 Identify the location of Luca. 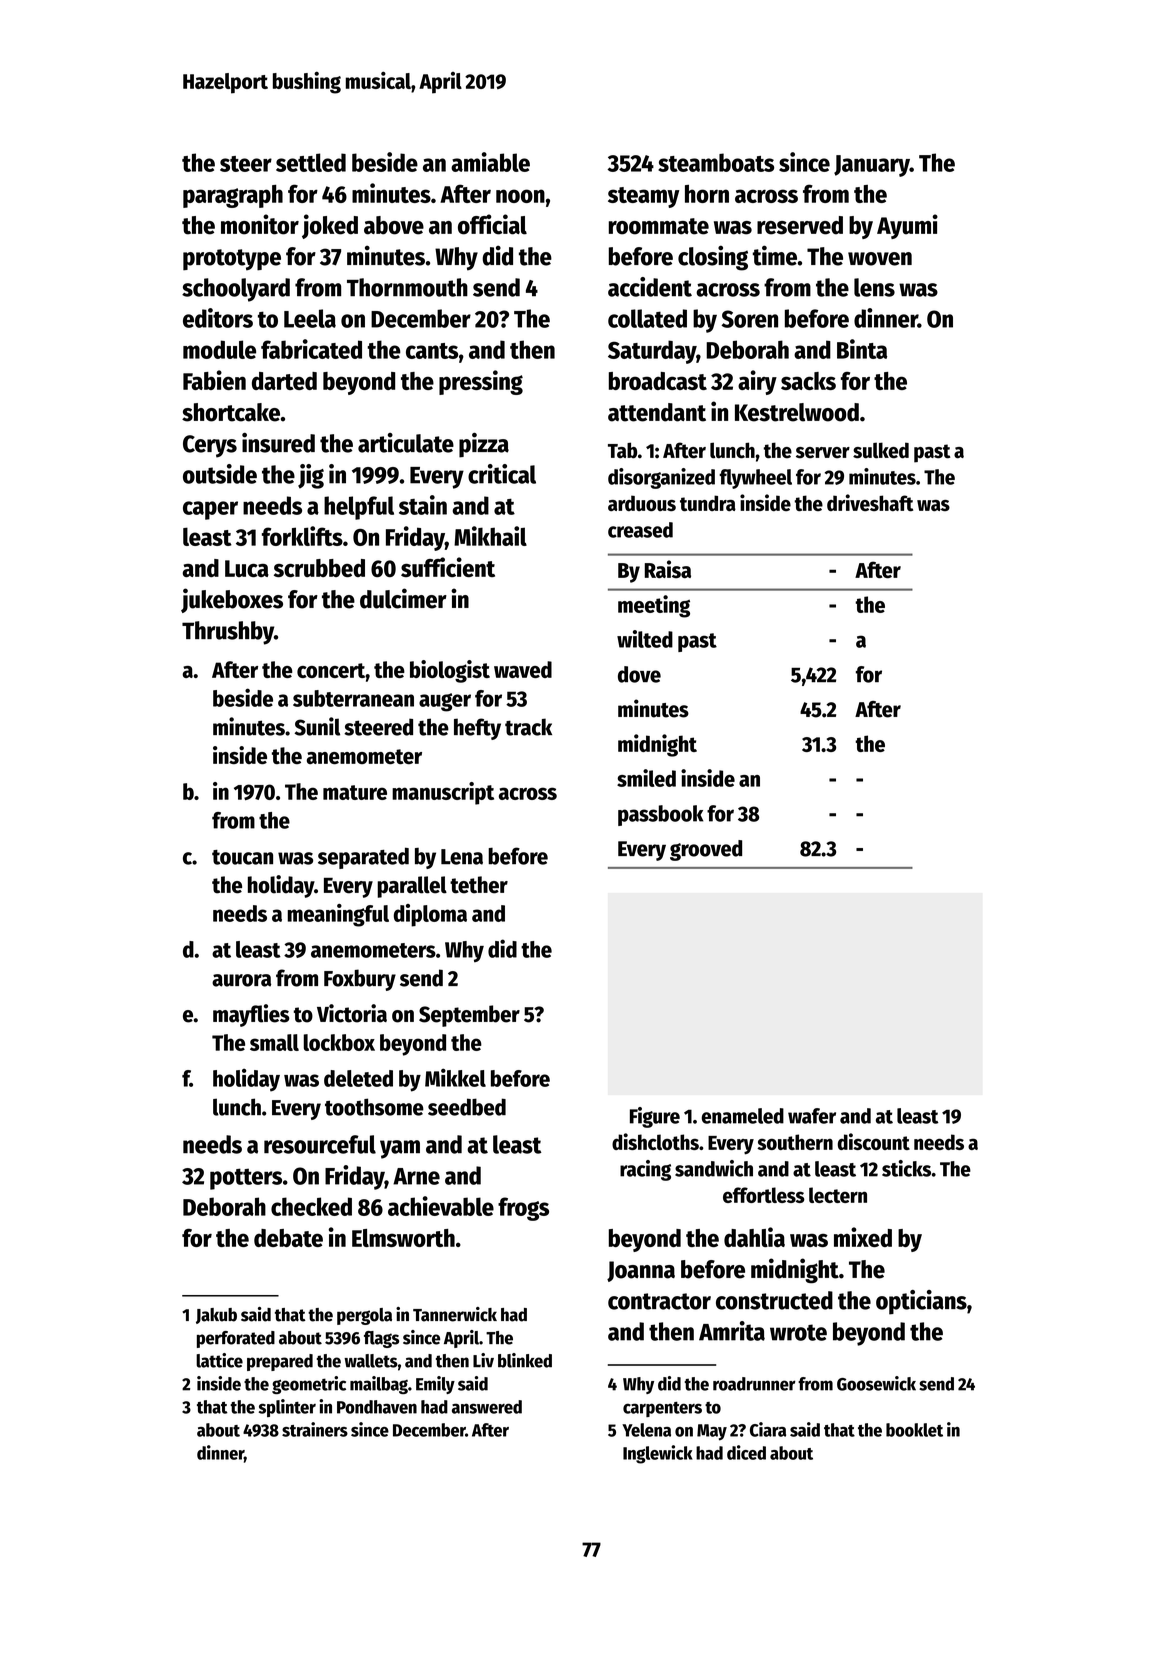
(247, 568).
